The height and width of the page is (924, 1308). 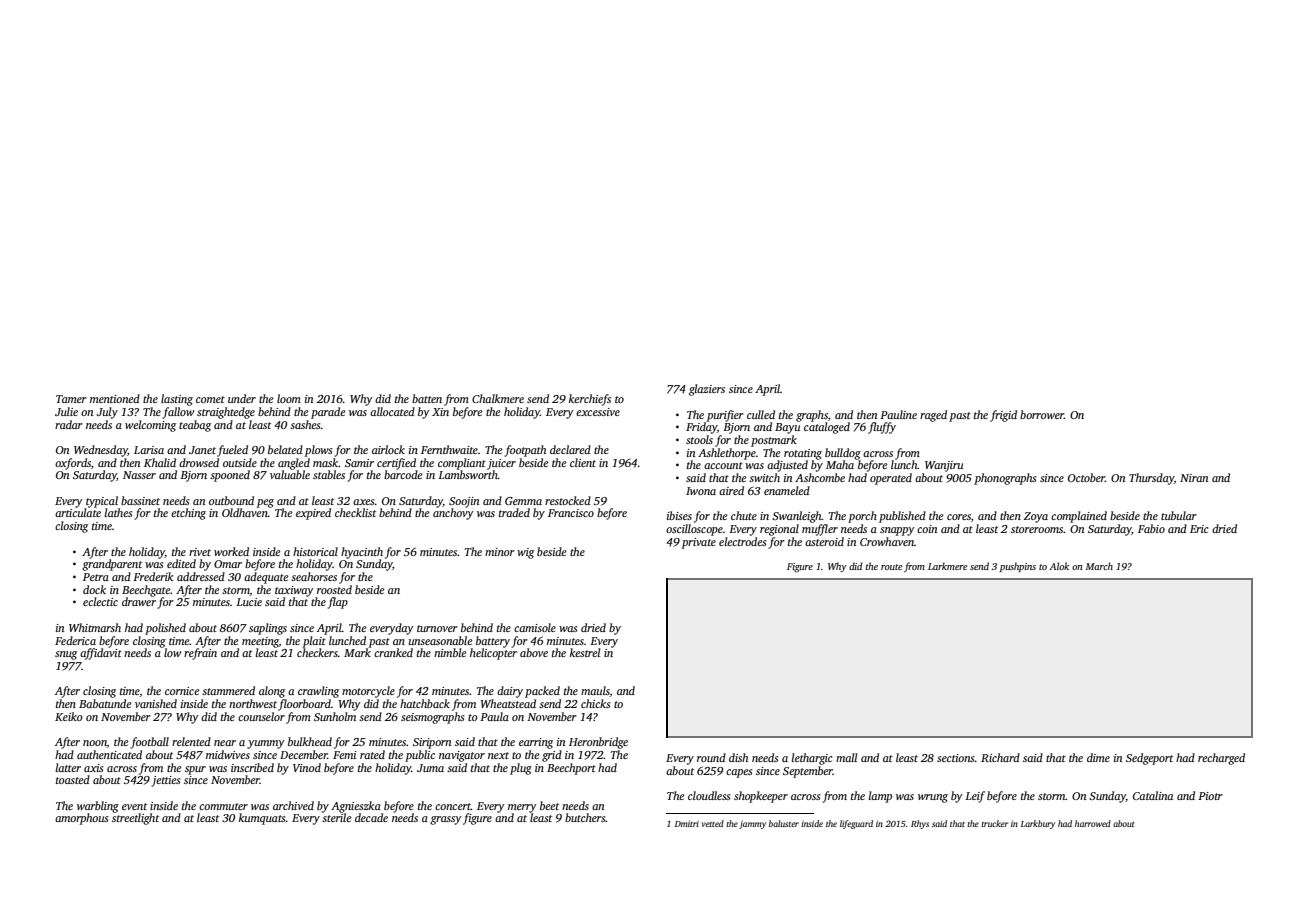 I want to click on dock, so click(x=94, y=589).
